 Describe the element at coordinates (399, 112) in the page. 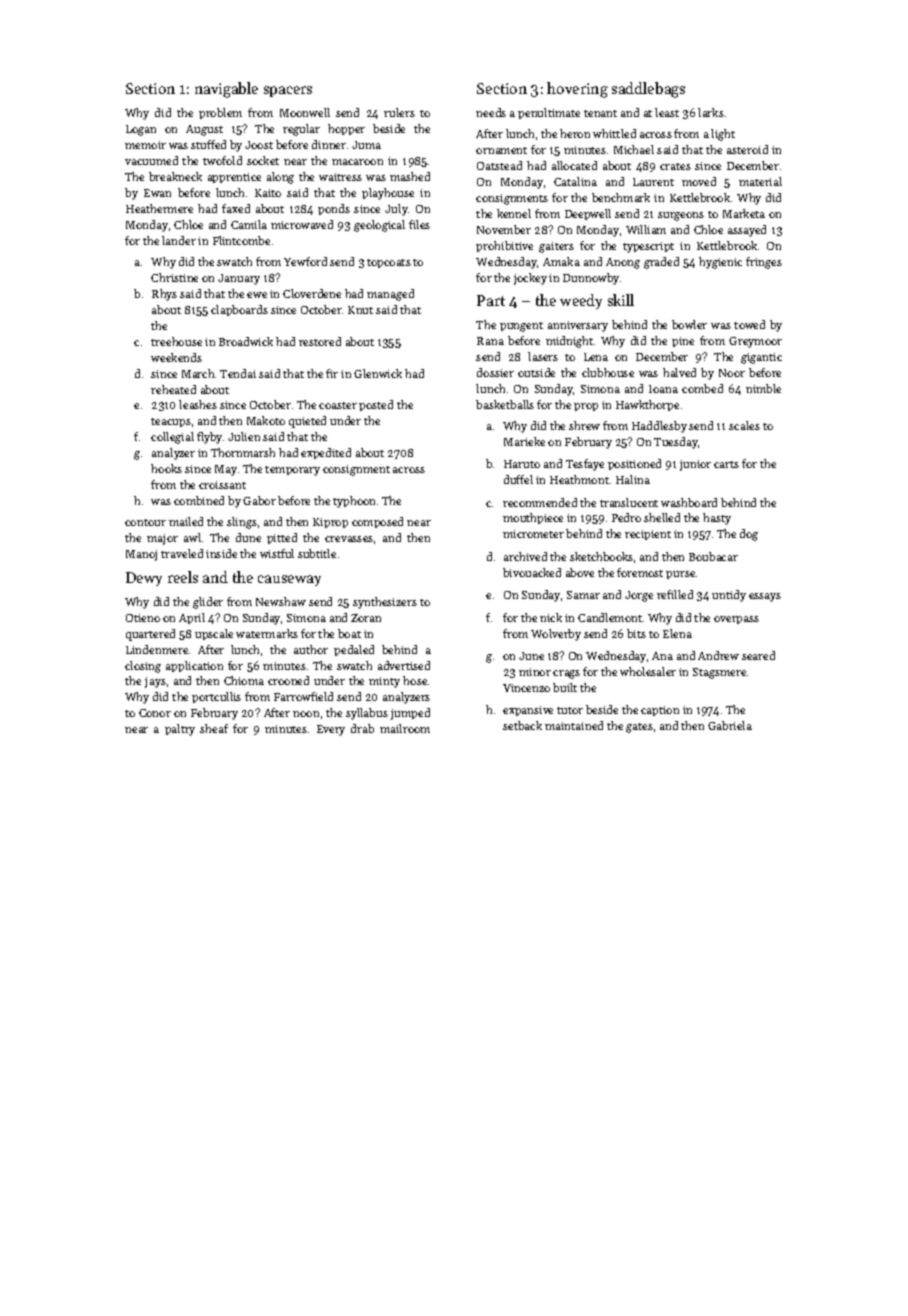

I see `rulers` at that location.
